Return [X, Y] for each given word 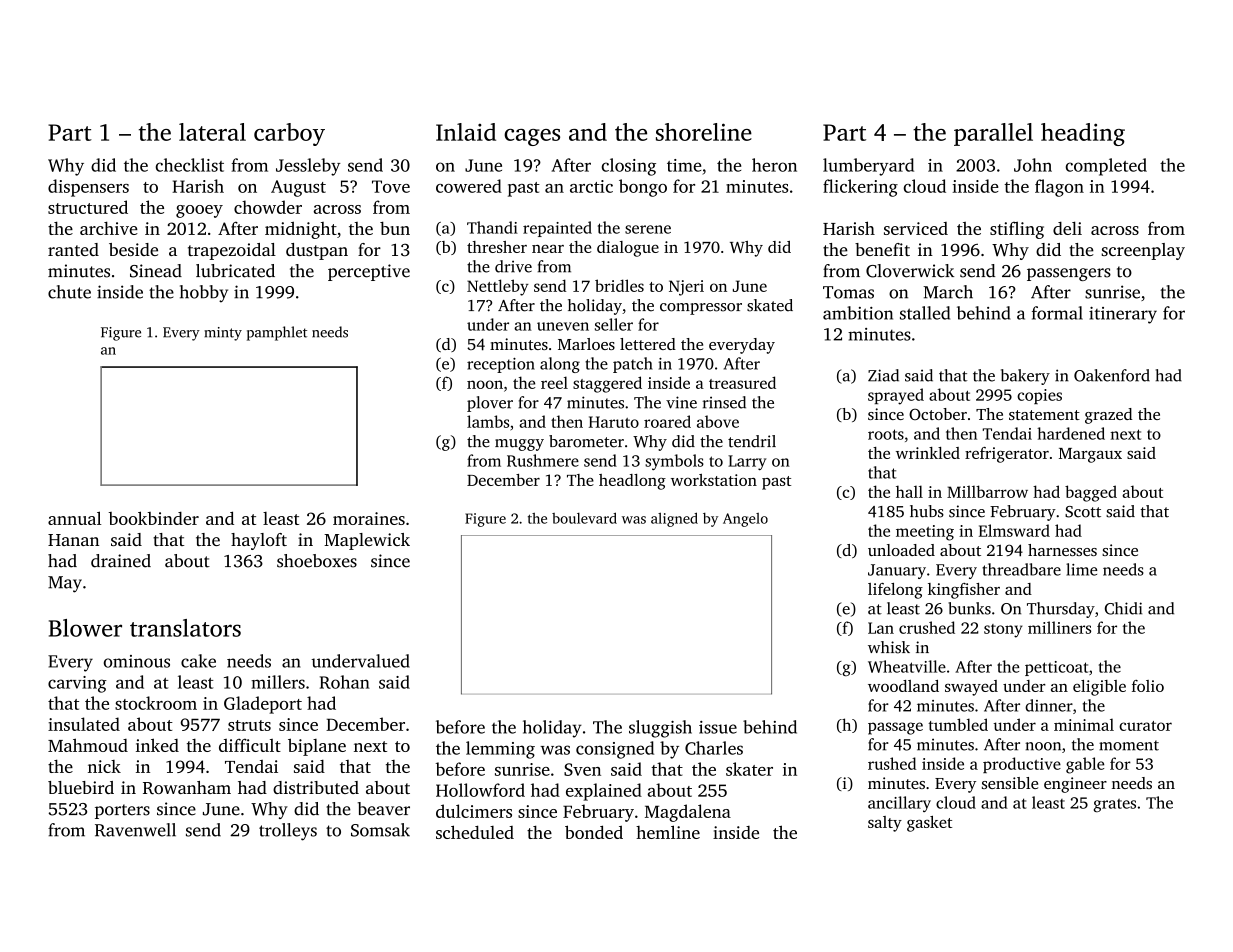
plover [490, 404]
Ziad [883, 375]
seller [614, 324]
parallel [993, 134]
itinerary [1123, 315]
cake [198, 661]
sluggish [660, 729]
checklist [190, 165]
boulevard [584, 518]
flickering [860, 188]
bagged [1091, 493]
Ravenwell [135, 830]
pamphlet [277, 333]
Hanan [73, 540]
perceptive [369, 272]
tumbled [958, 724]
